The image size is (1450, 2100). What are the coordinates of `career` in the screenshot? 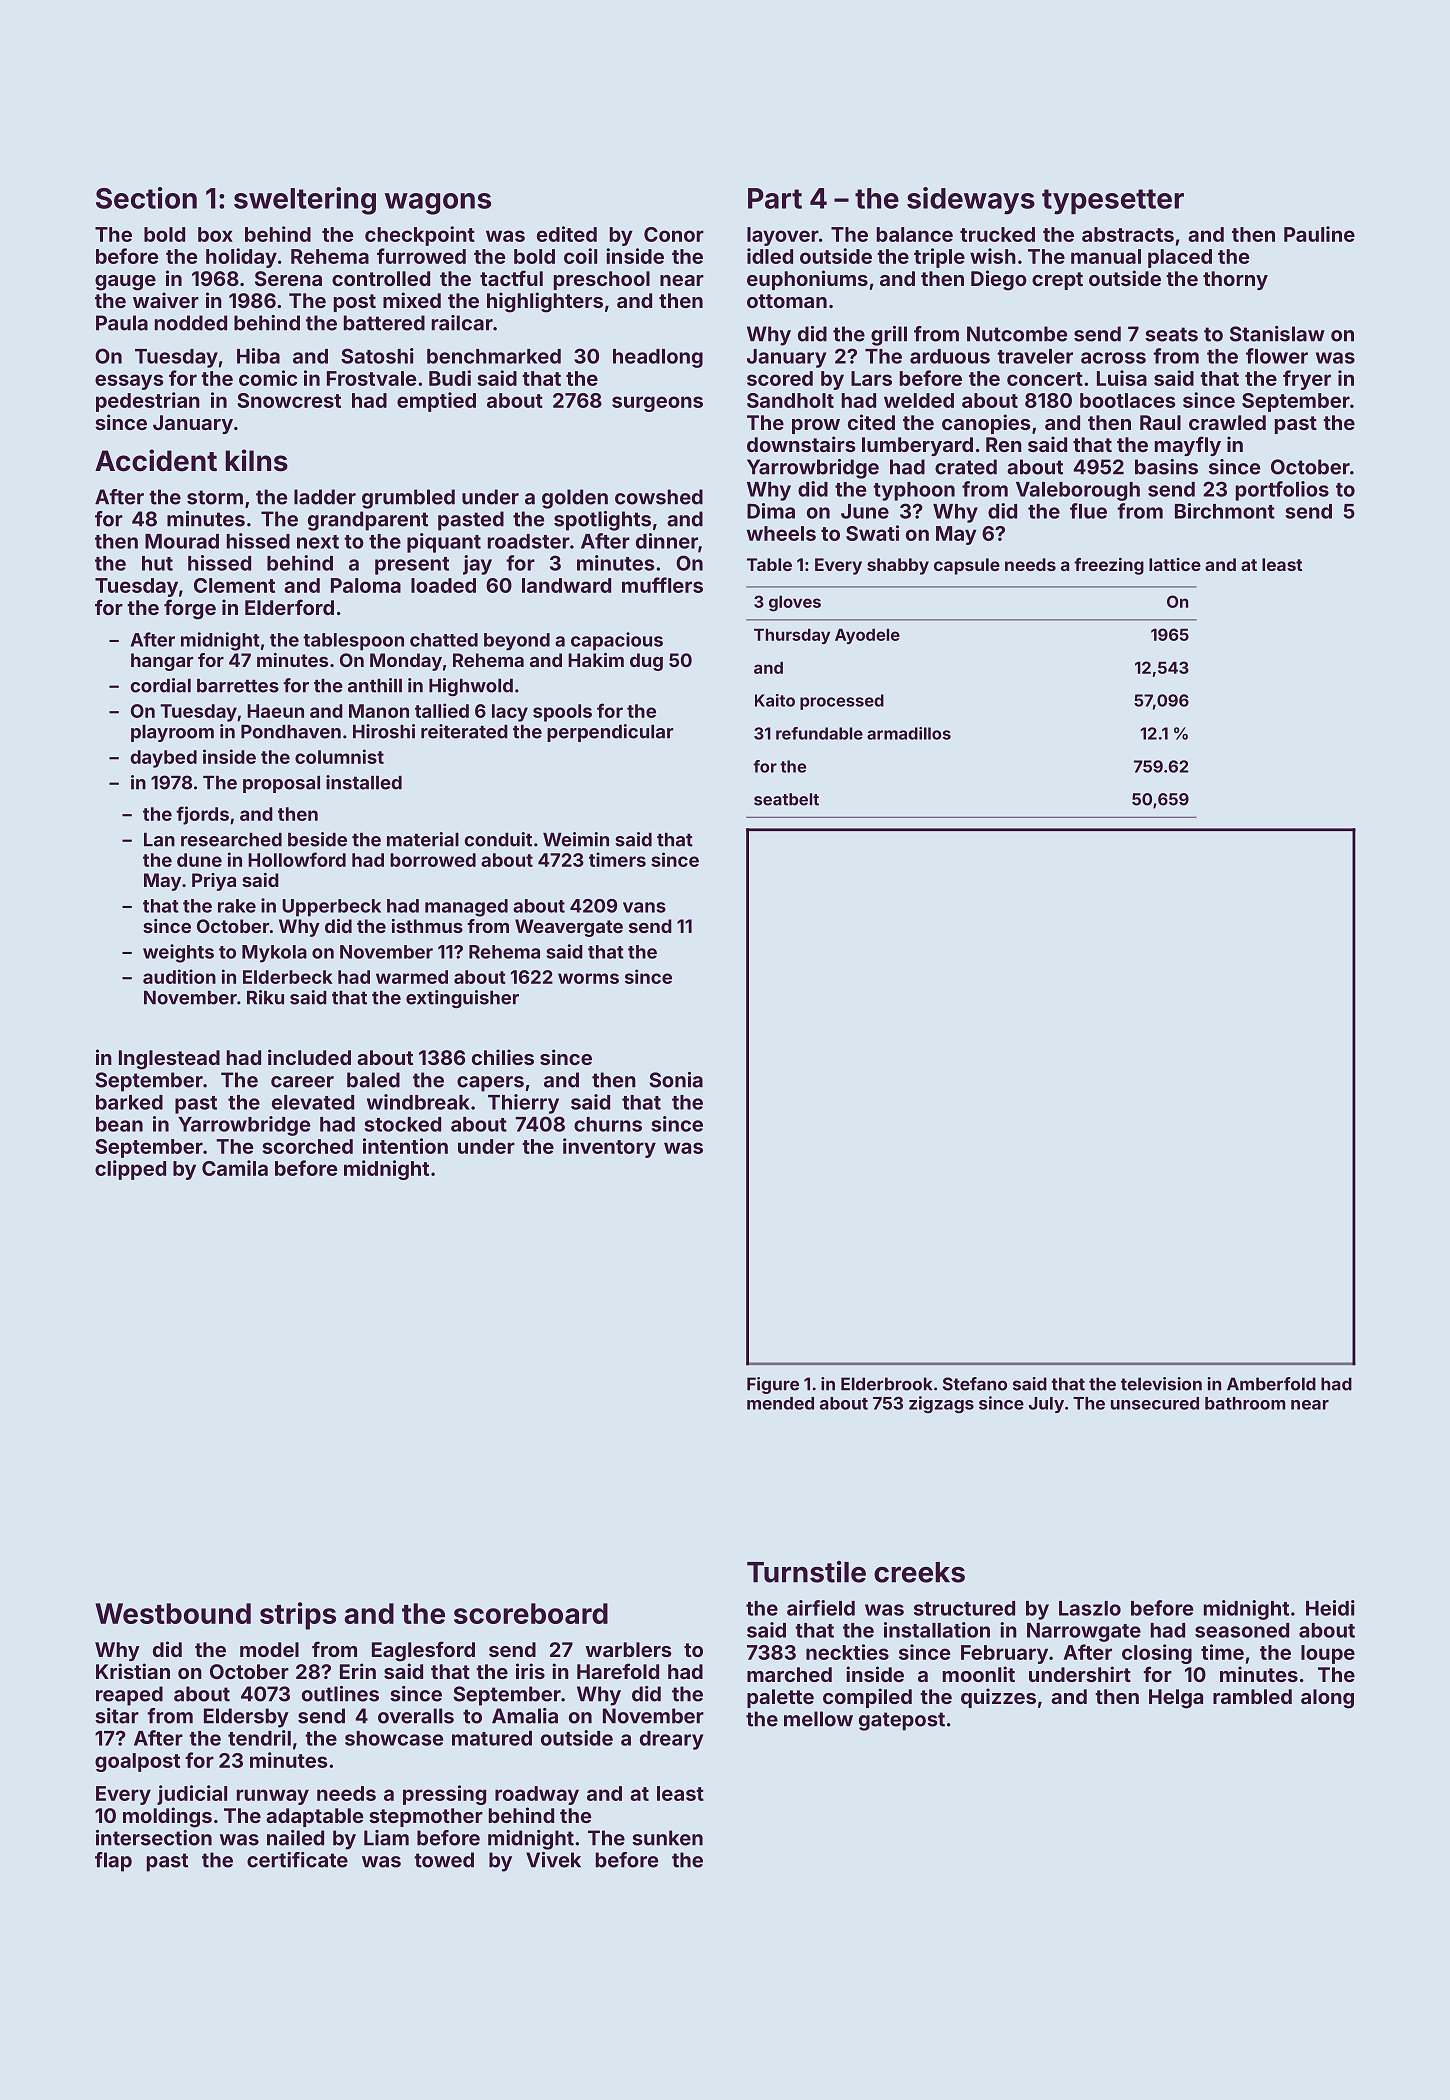 It's located at (302, 1082).
